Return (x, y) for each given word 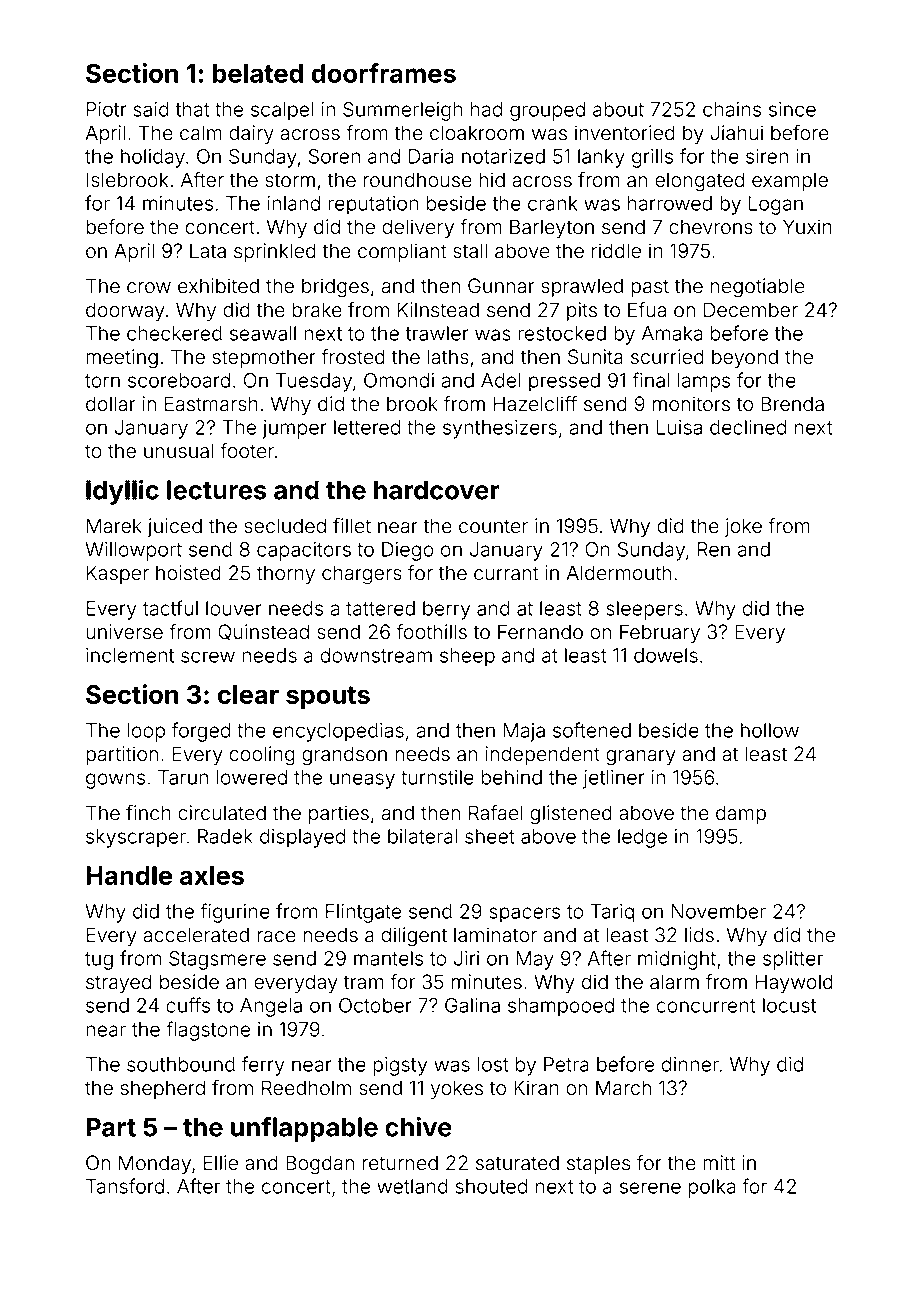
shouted (491, 1186)
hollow (770, 730)
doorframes (383, 73)
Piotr (107, 109)
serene (650, 1188)
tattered (380, 608)
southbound (181, 1064)
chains (732, 109)
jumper (294, 429)
